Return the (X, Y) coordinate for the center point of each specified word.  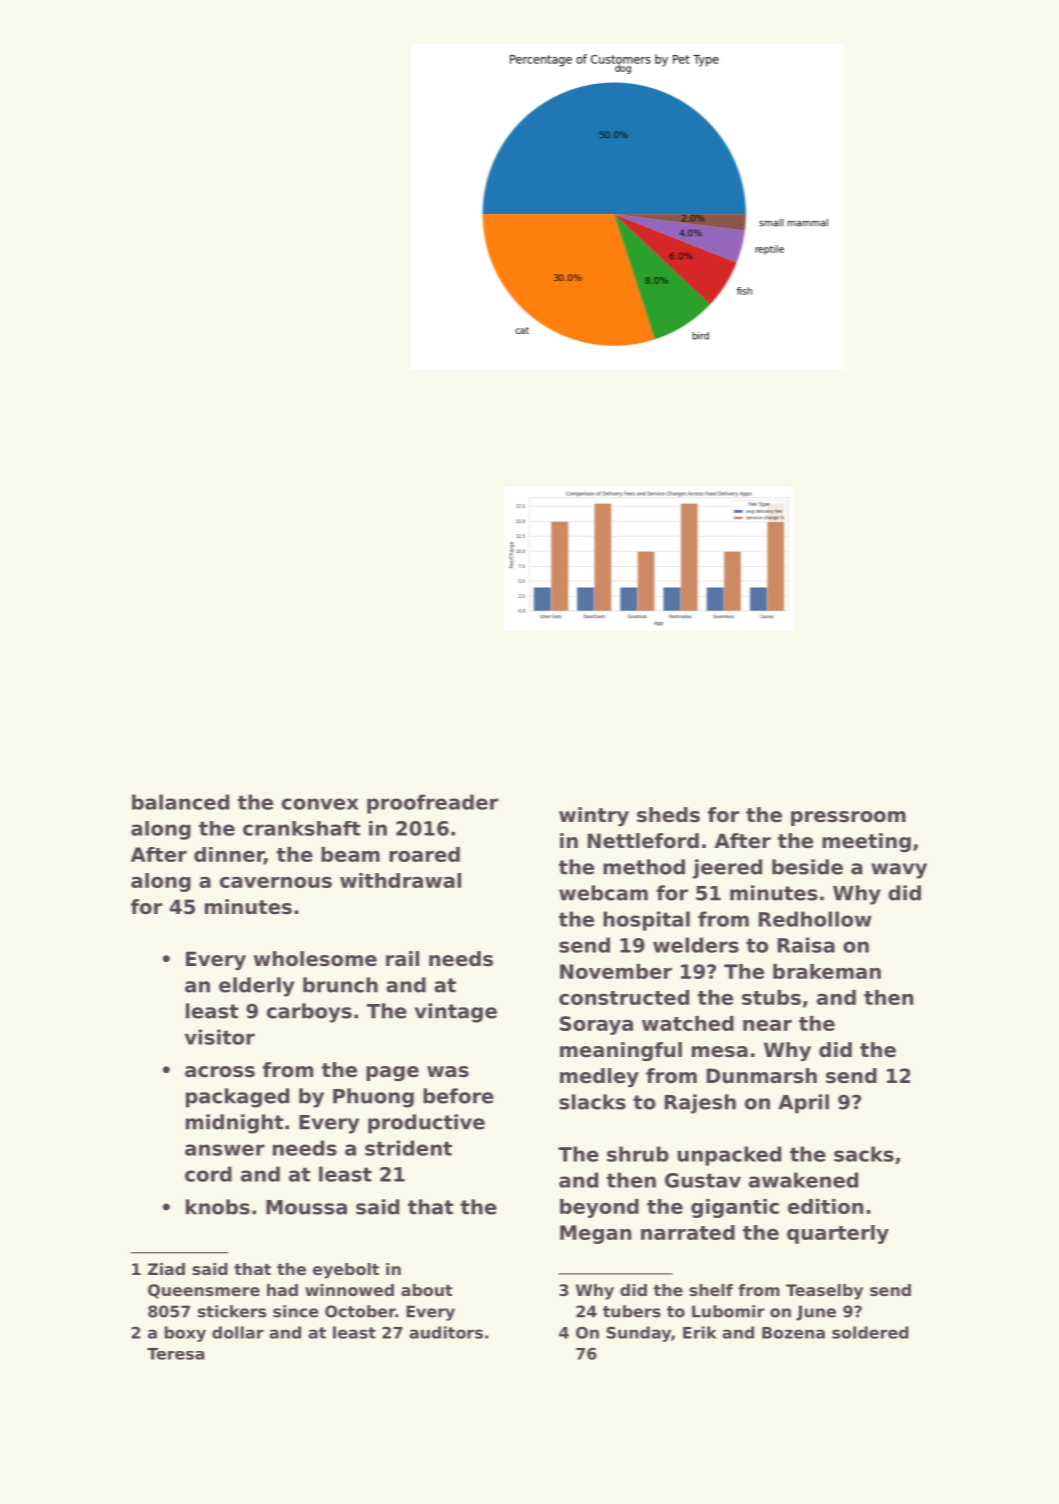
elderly (256, 987)
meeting (866, 842)
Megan (595, 1234)
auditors (446, 1332)
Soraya (596, 1025)
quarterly (838, 1234)
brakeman (827, 971)
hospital (646, 921)
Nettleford (643, 841)
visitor (220, 1037)
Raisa (806, 945)
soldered (870, 1332)
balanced (180, 802)
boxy (185, 1334)
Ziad (166, 1269)
